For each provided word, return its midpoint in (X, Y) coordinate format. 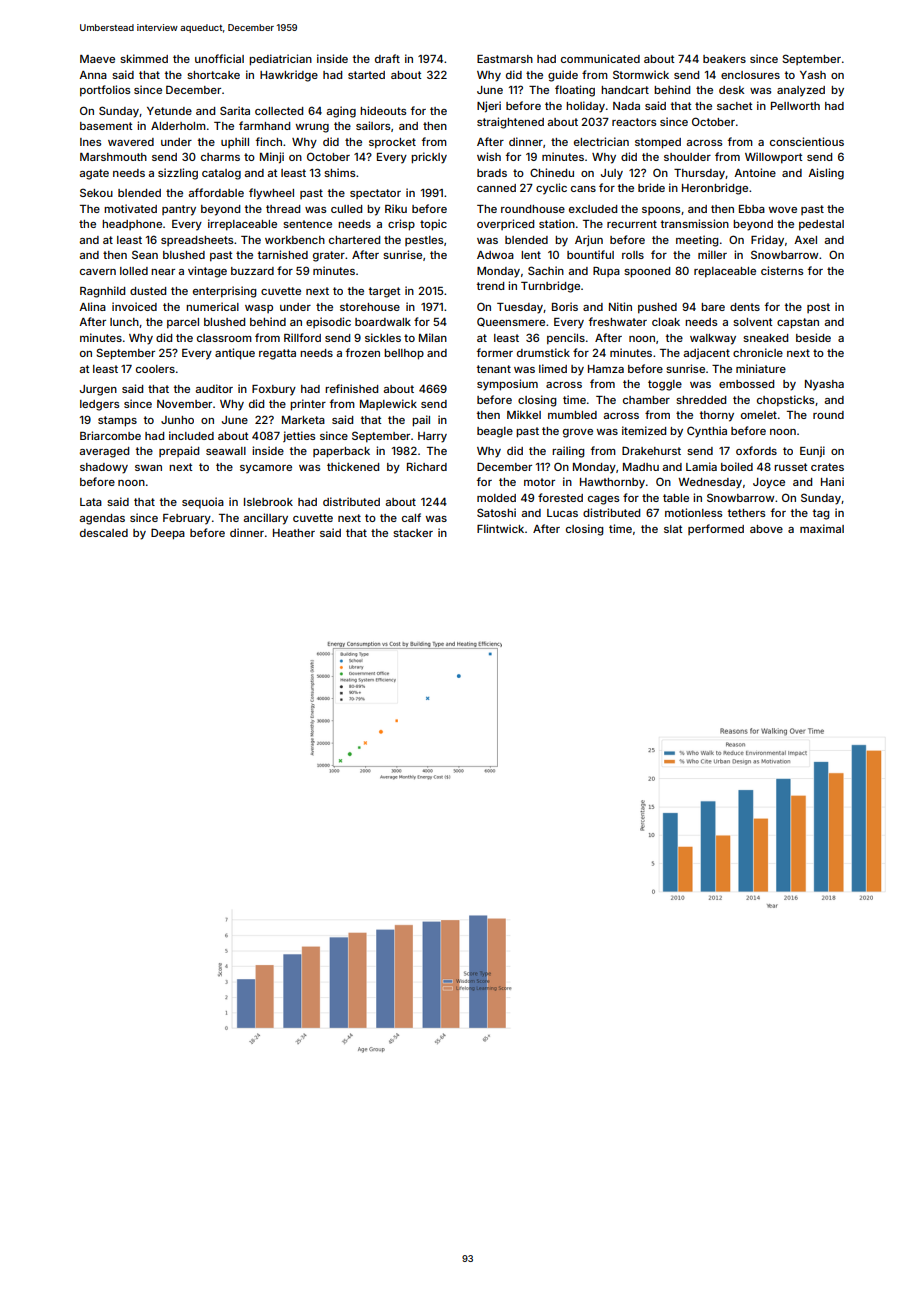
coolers (155, 369)
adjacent (706, 353)
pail (421, 421)
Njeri (489, 106)
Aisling (826, 174)
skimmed (144, 58)
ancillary (265, 519)
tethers (746, 513)
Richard (427, 466)
